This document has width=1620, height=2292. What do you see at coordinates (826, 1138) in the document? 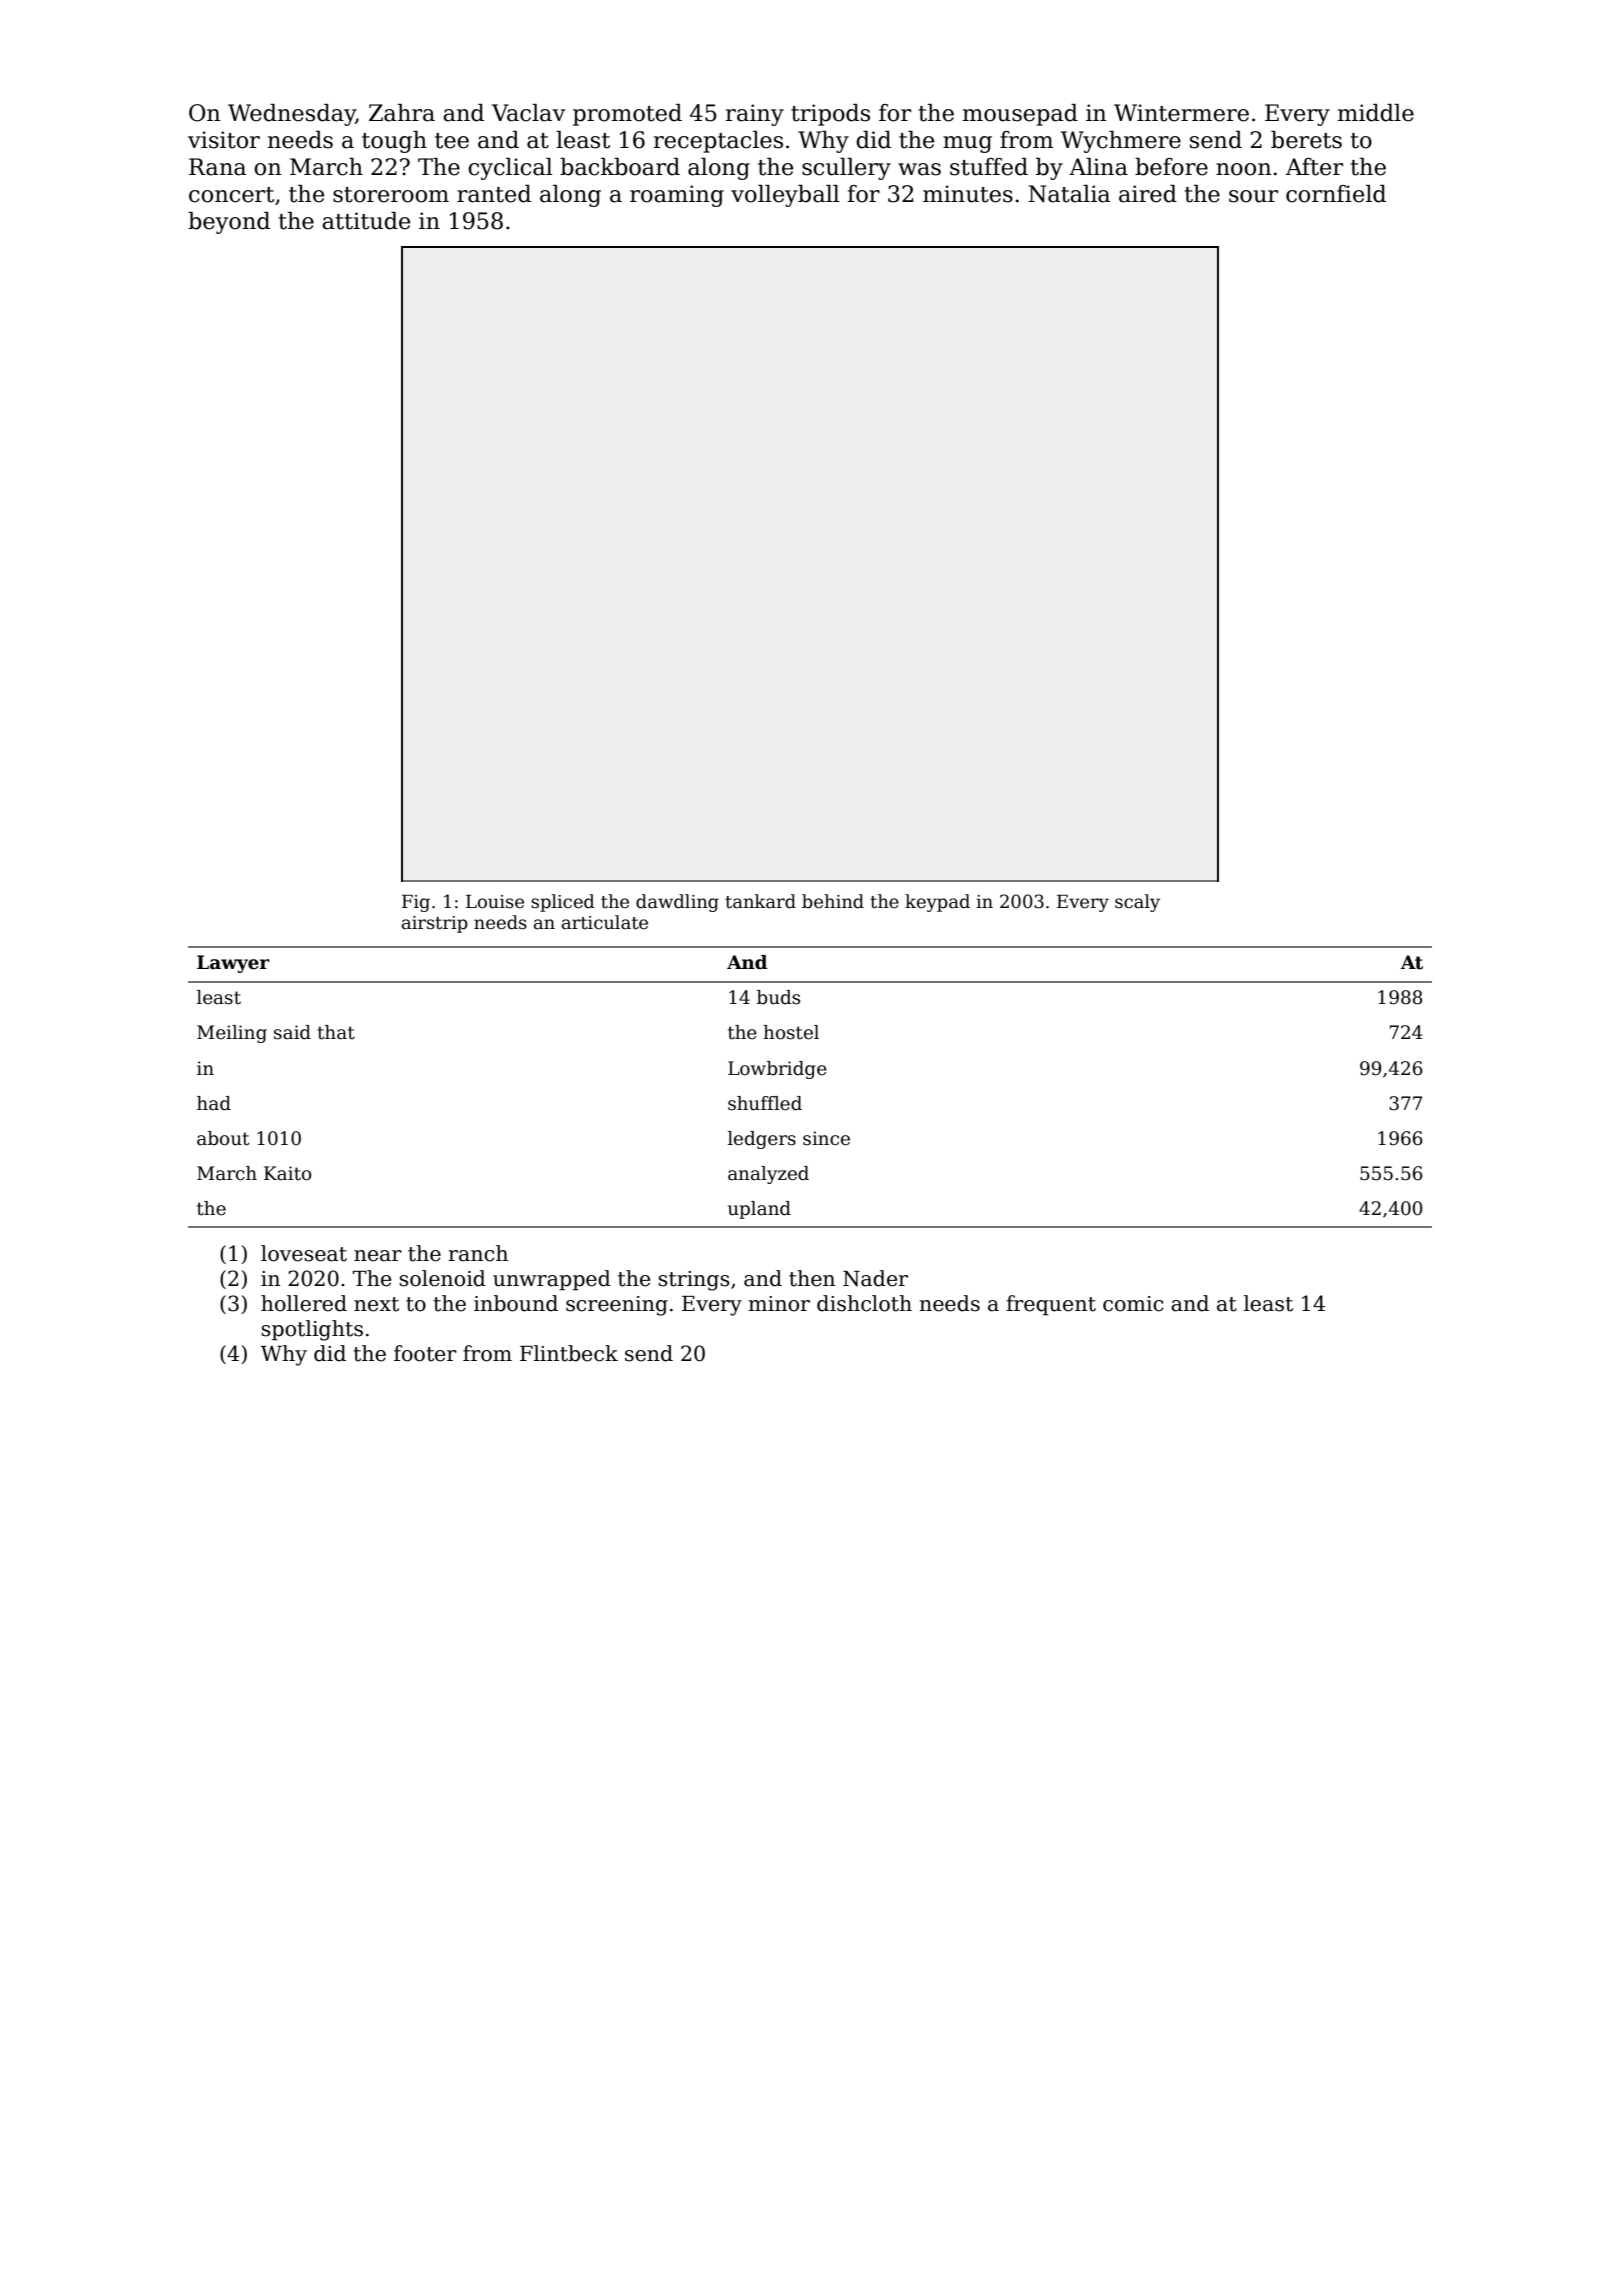
I see `since` at bounding box center [826, 1138].
